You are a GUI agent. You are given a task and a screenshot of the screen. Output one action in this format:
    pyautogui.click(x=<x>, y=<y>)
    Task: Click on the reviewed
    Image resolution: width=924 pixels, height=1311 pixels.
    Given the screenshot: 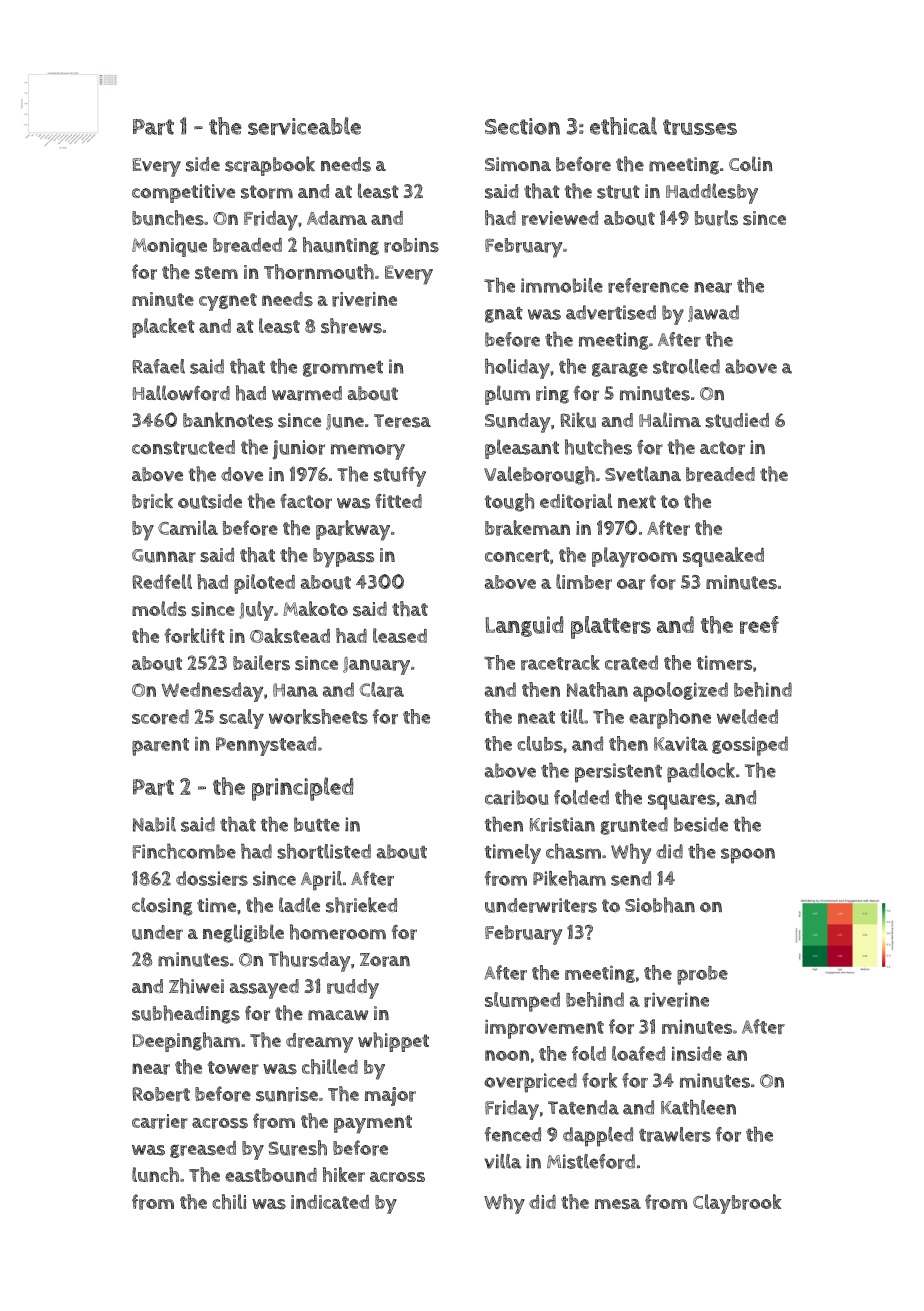 What is the action you would take?
    pyautogui.click(x=560, y=218)
